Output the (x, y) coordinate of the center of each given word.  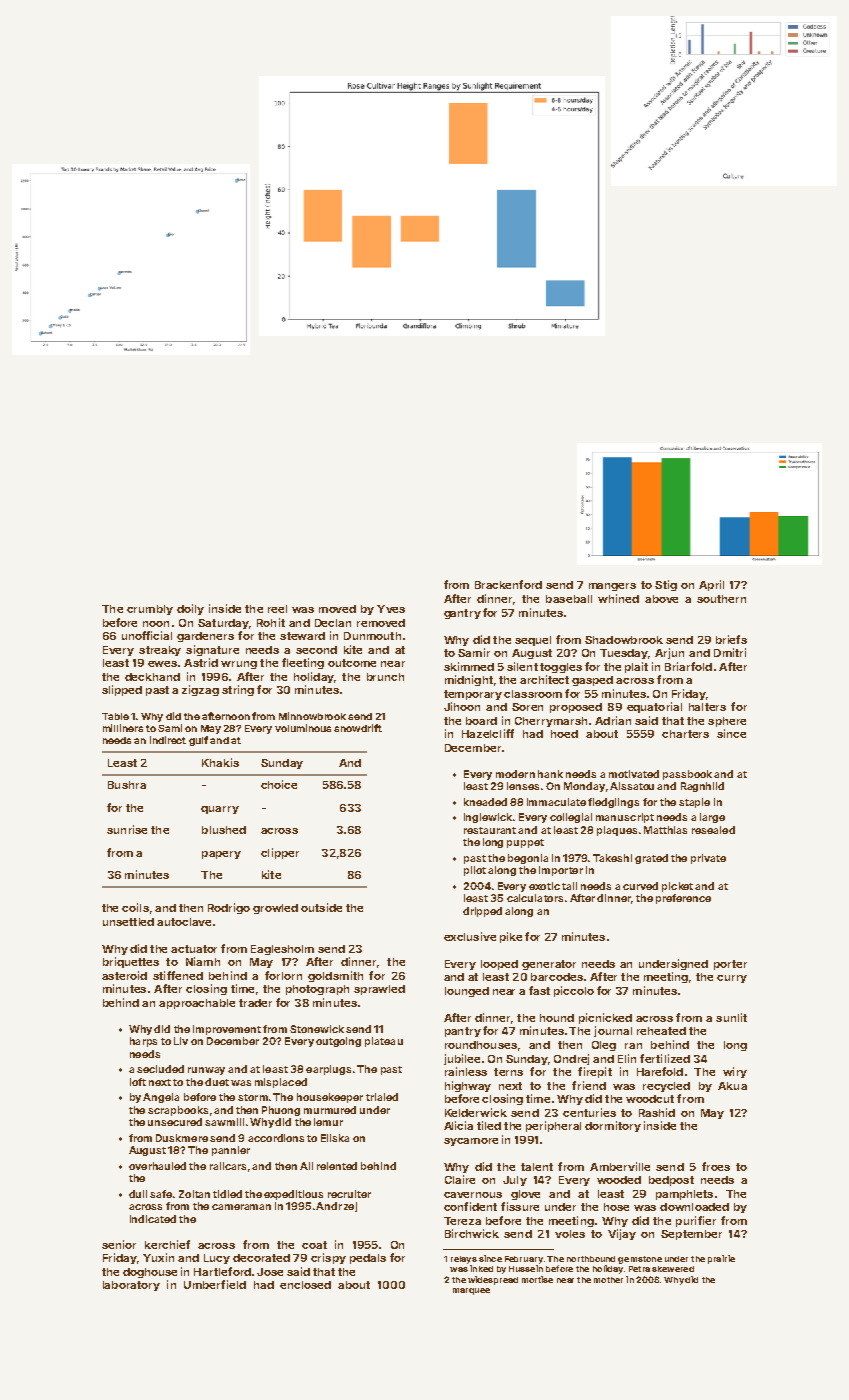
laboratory (131, 1286)
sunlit (731, 1017)
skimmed (469, 666)
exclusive (470, 936)
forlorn (283, 975)
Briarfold (688, 666)
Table (115, 716)
